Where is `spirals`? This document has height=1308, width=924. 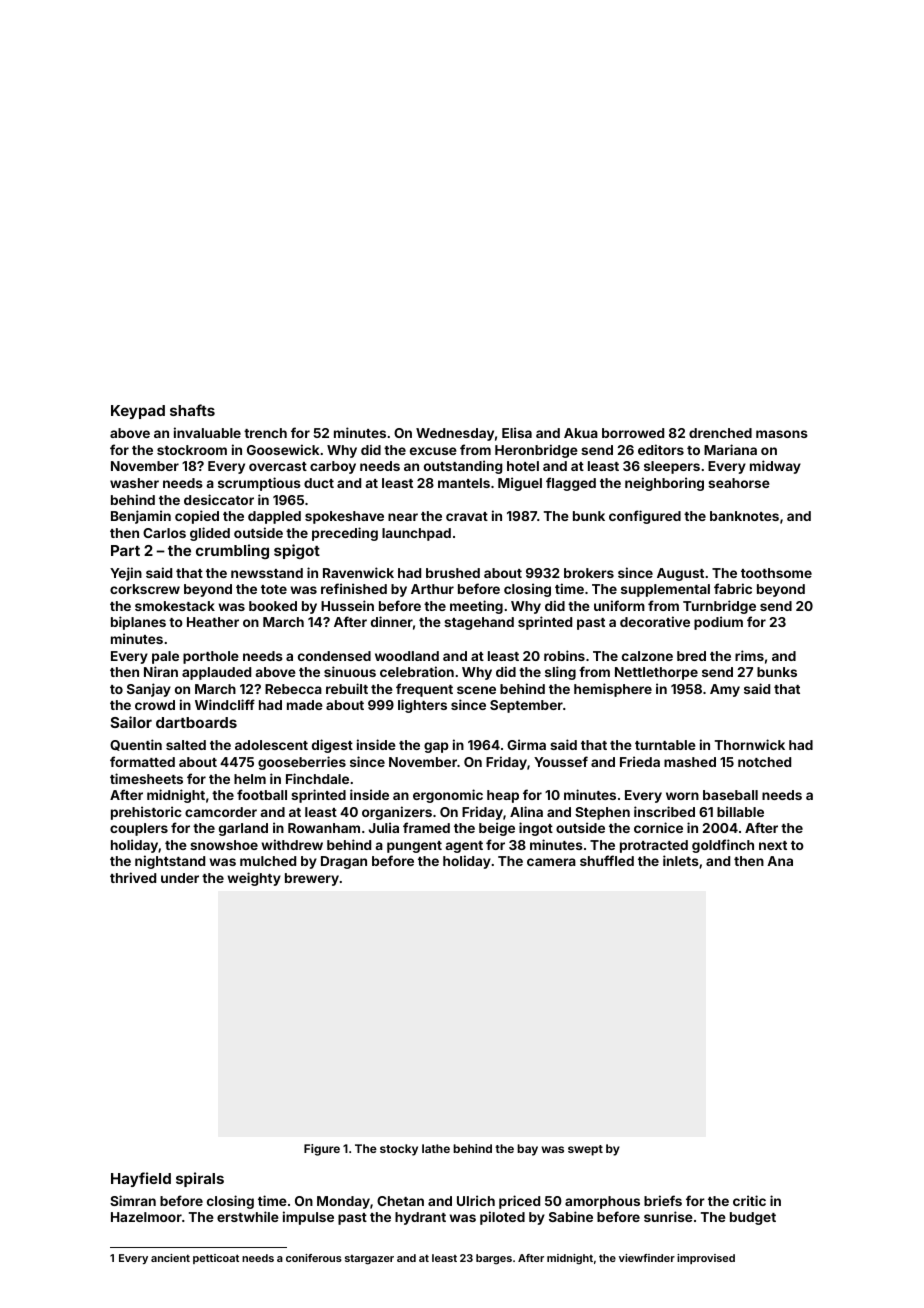 spirals is located at coordinates (200, 1179).
